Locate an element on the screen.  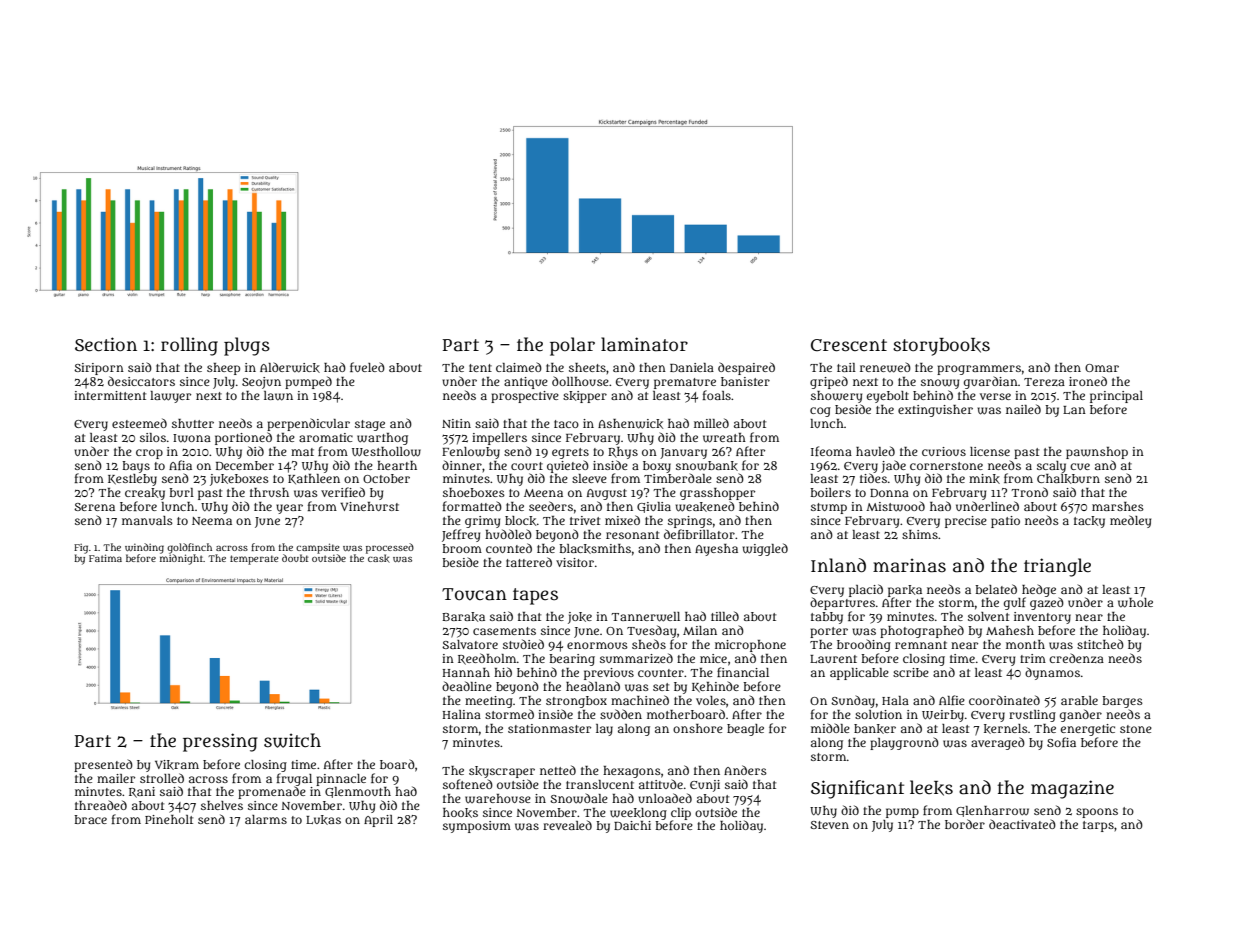
Fatima is located at coordinates (105, 558).
